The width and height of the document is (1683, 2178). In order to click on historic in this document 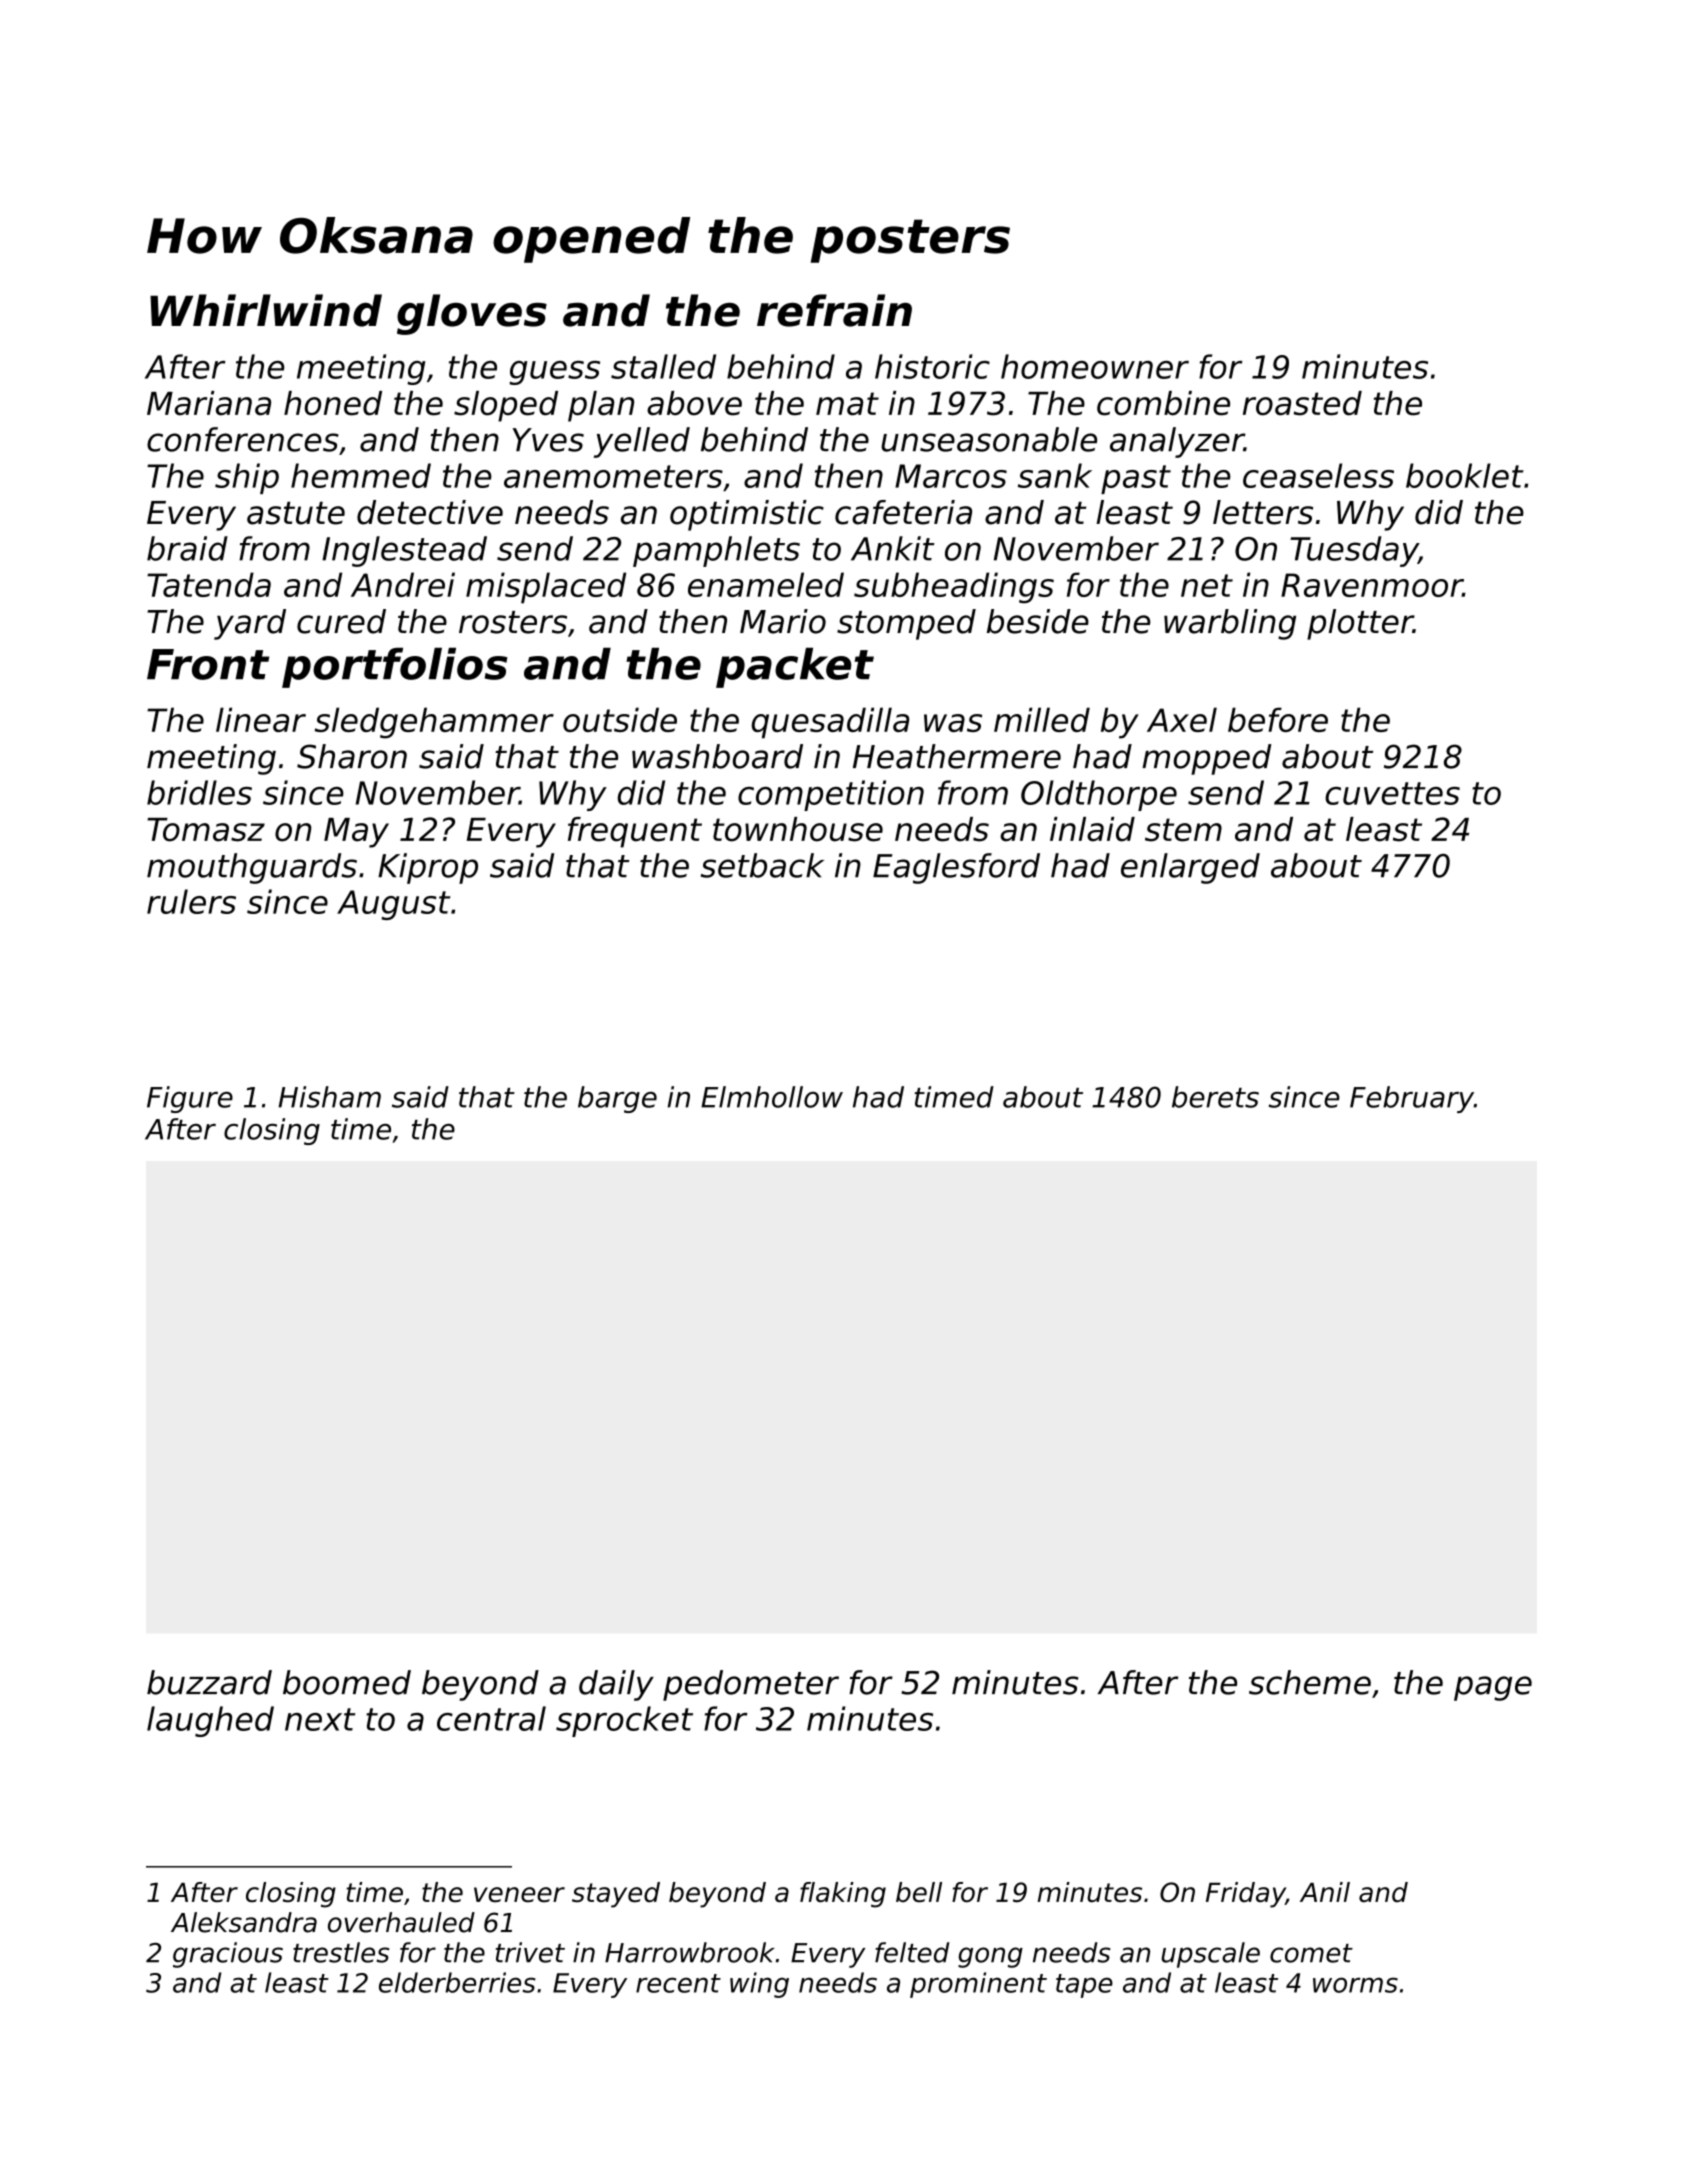, I will do `click(932, 366)`.
